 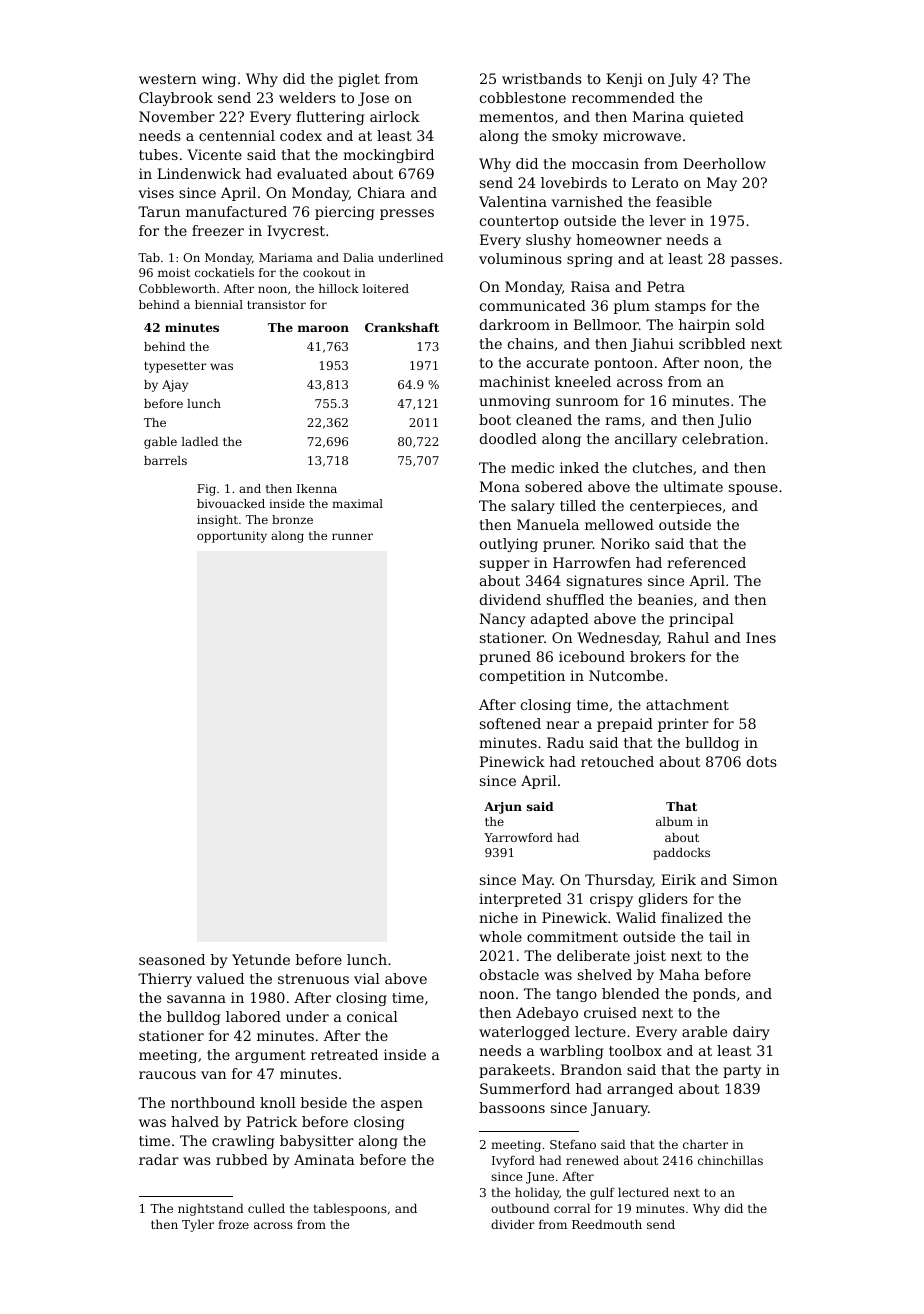 I want to click on Yetunde, so click(x=261, y=959).
